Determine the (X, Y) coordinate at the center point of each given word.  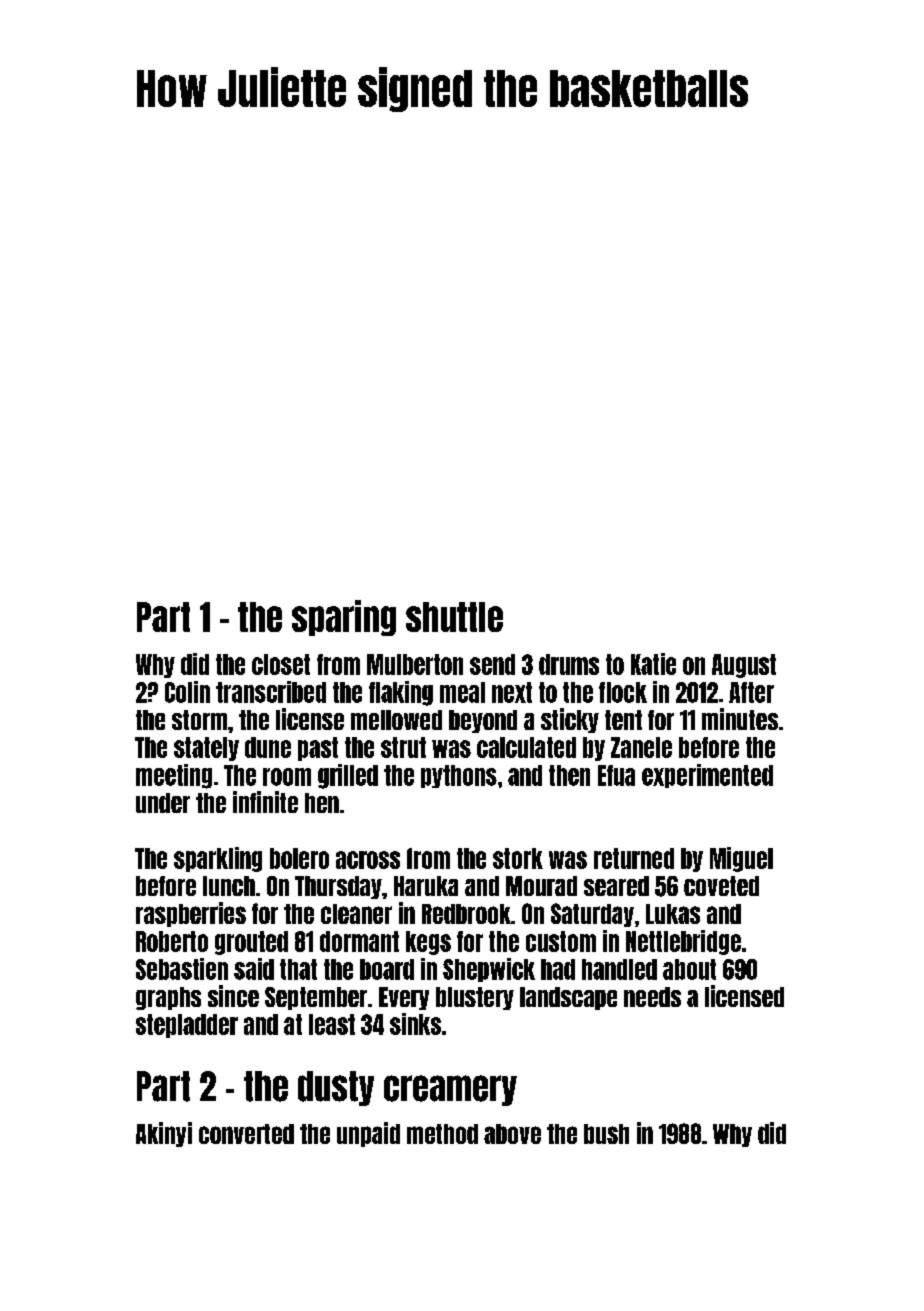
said (254, 969)
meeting (174, 776)
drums (569, 664)
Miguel (741, 859)
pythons (459, 776)
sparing (344, 618)
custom (561, 941)
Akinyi (164, 1134)
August (744, 666)
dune (268, 747)
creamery (450, 1090)
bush (606, 1134)
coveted (721, 886)
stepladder (187, 1026)
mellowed (396, 720)
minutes (740, 719)
